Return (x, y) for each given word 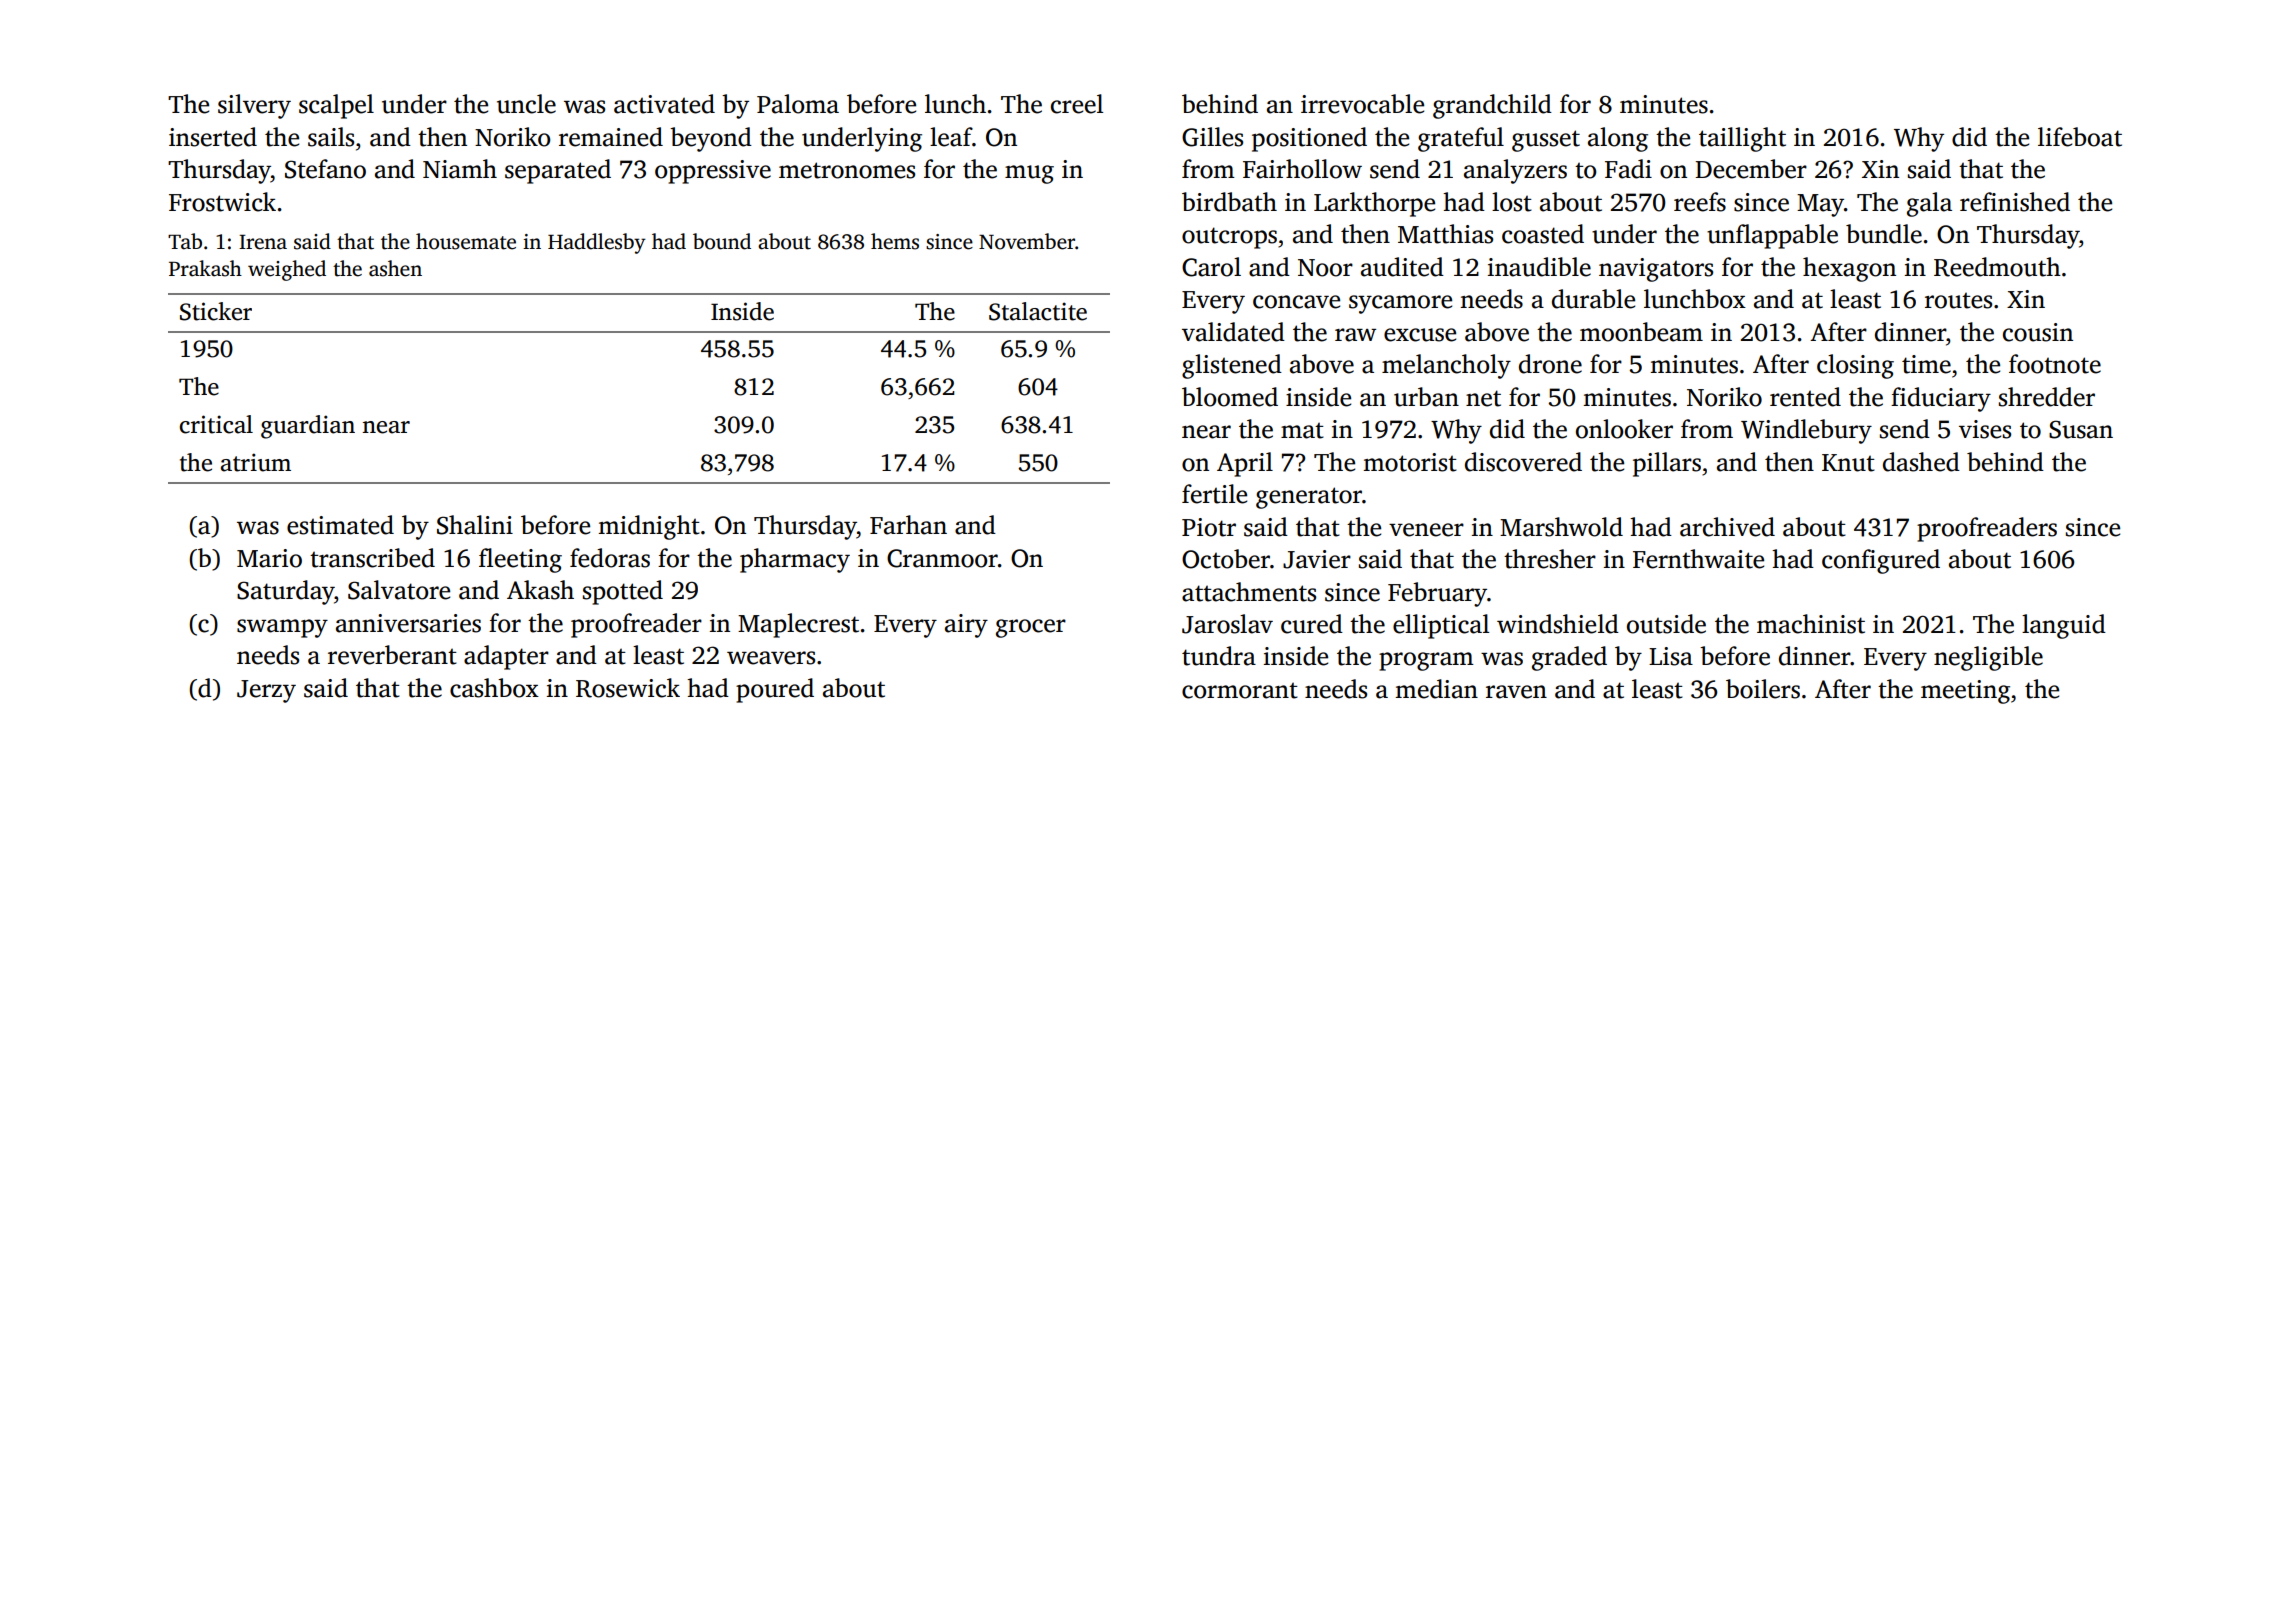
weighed (287, 270)
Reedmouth (1997, 267)
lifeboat (2080, 137)
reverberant (392, 655)
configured (1881, 561)
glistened (1232, 366)
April (1245, 464)
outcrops (1229, 238)
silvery (254, 106)
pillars (1667, 464)
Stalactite (1038, 311)
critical (216, 424)
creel (1077, 104)
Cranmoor (942, 558)
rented (1805, 397)
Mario (269, 558)
